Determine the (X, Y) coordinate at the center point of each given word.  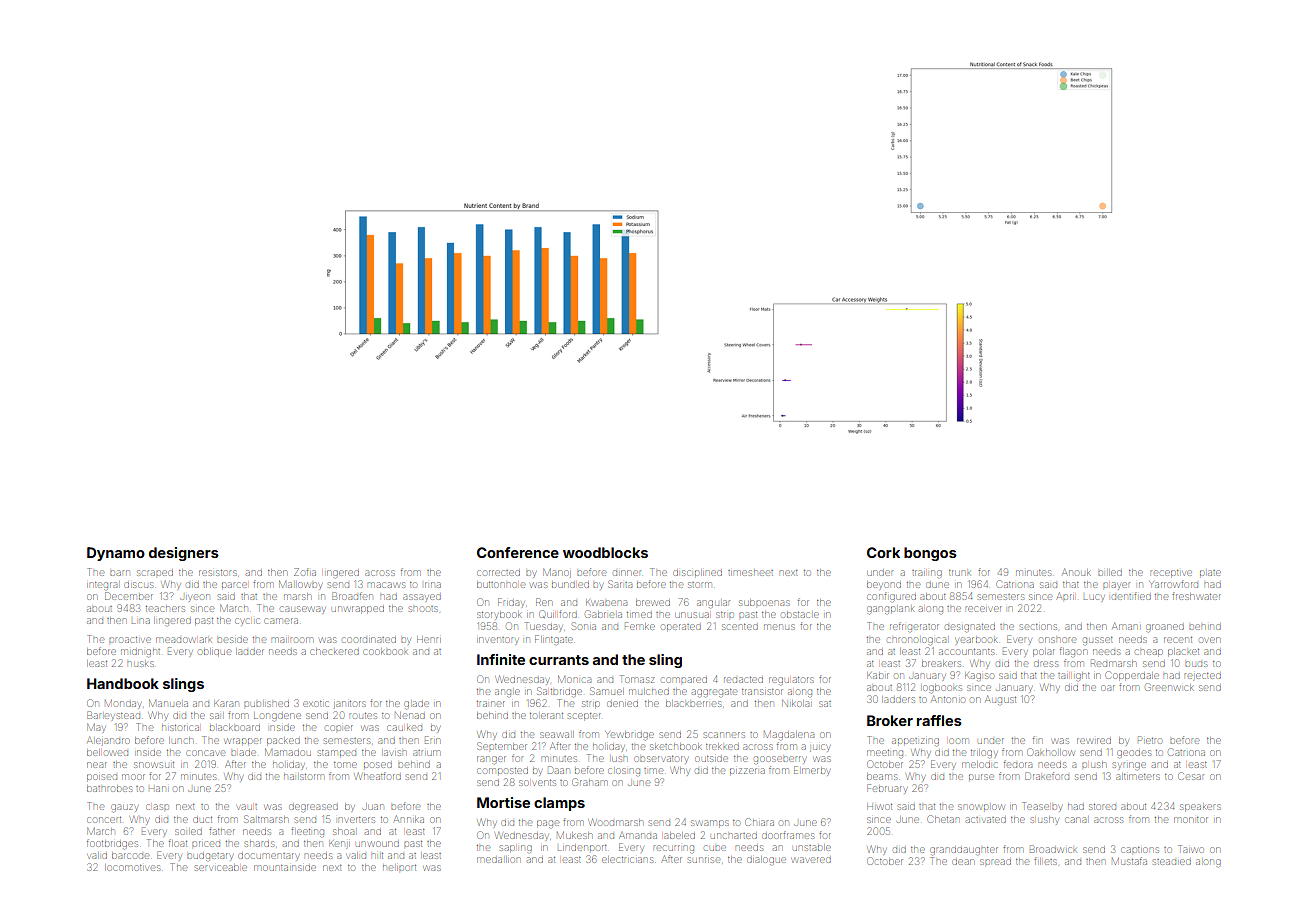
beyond (884, 584)
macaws (386, 585)
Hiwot (879, 807)
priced (206, 844)
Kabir (878, 676)
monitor (1191, 820)
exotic (316, 704)
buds (1196, 664)
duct (202, 820)
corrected (498, 573)
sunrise (704, 860)
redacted (743, 680)
